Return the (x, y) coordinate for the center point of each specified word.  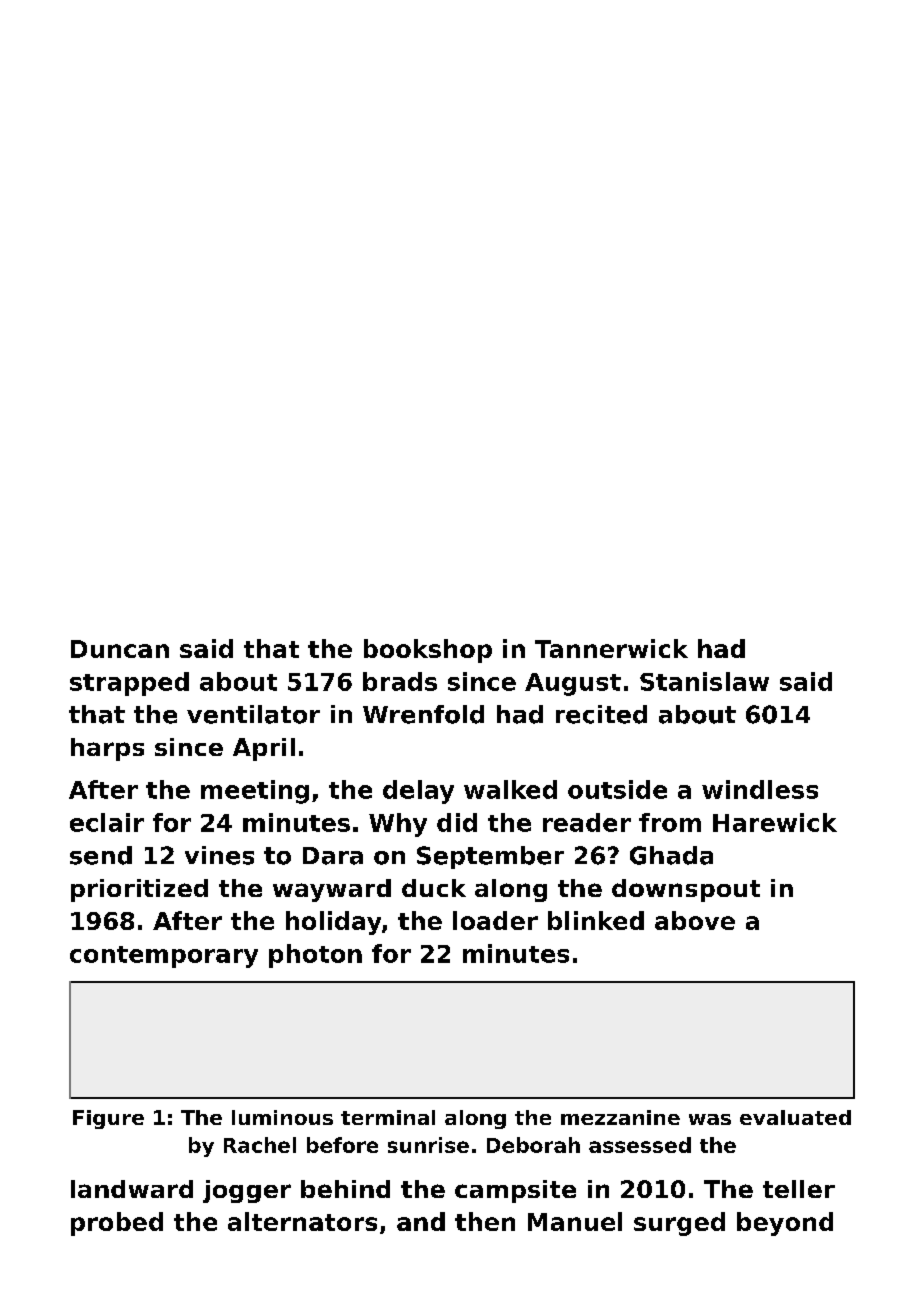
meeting (255, 792)
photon (315, 956)
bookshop (428, 651)
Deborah (533, 1145)
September (490, 857)
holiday (333, 923)
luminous (282, 1117)
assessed (640, 1145)
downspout (686, 890)
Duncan (120, 649)
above (695, 920)
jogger (247, 1191)
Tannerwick (611, 648)
